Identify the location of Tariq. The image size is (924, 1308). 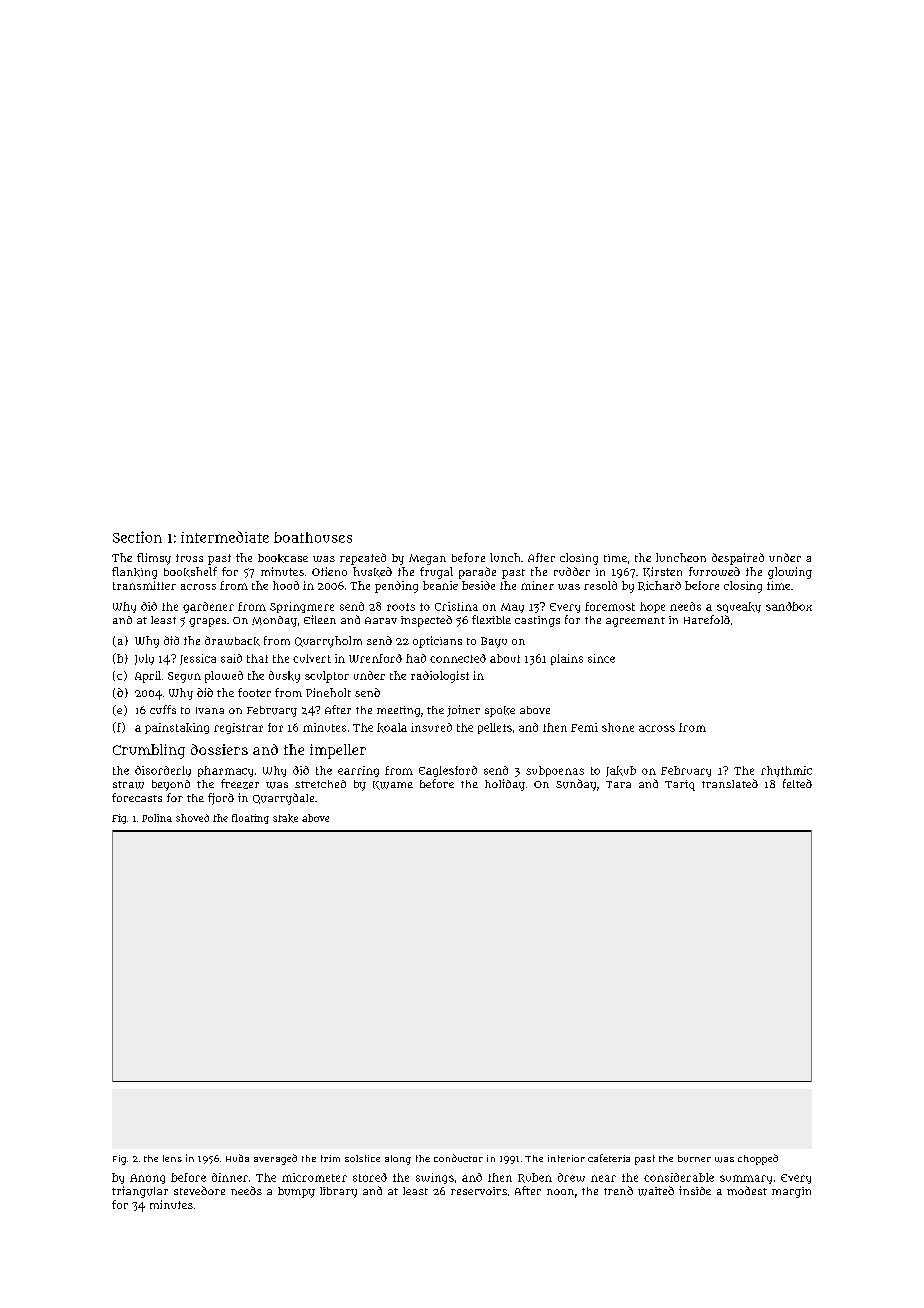
(680, 785).
